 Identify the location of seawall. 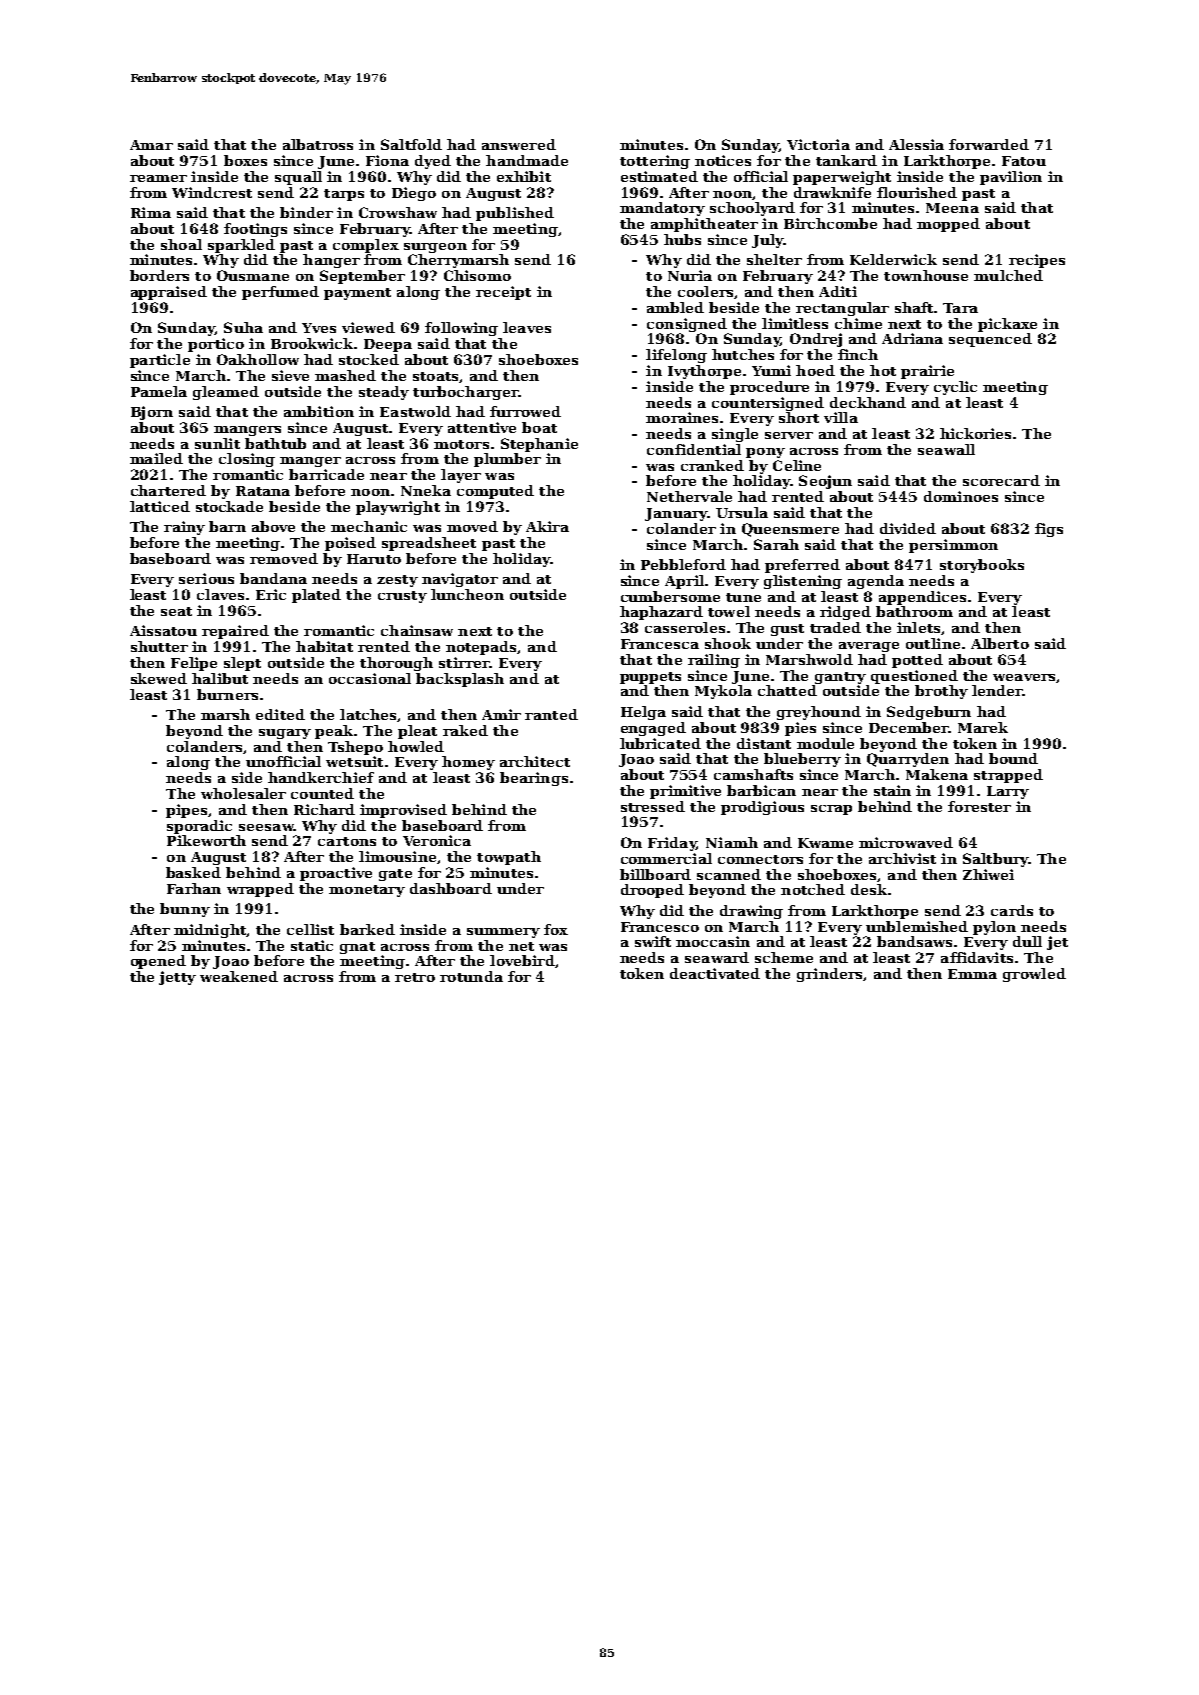
(946, 449).
